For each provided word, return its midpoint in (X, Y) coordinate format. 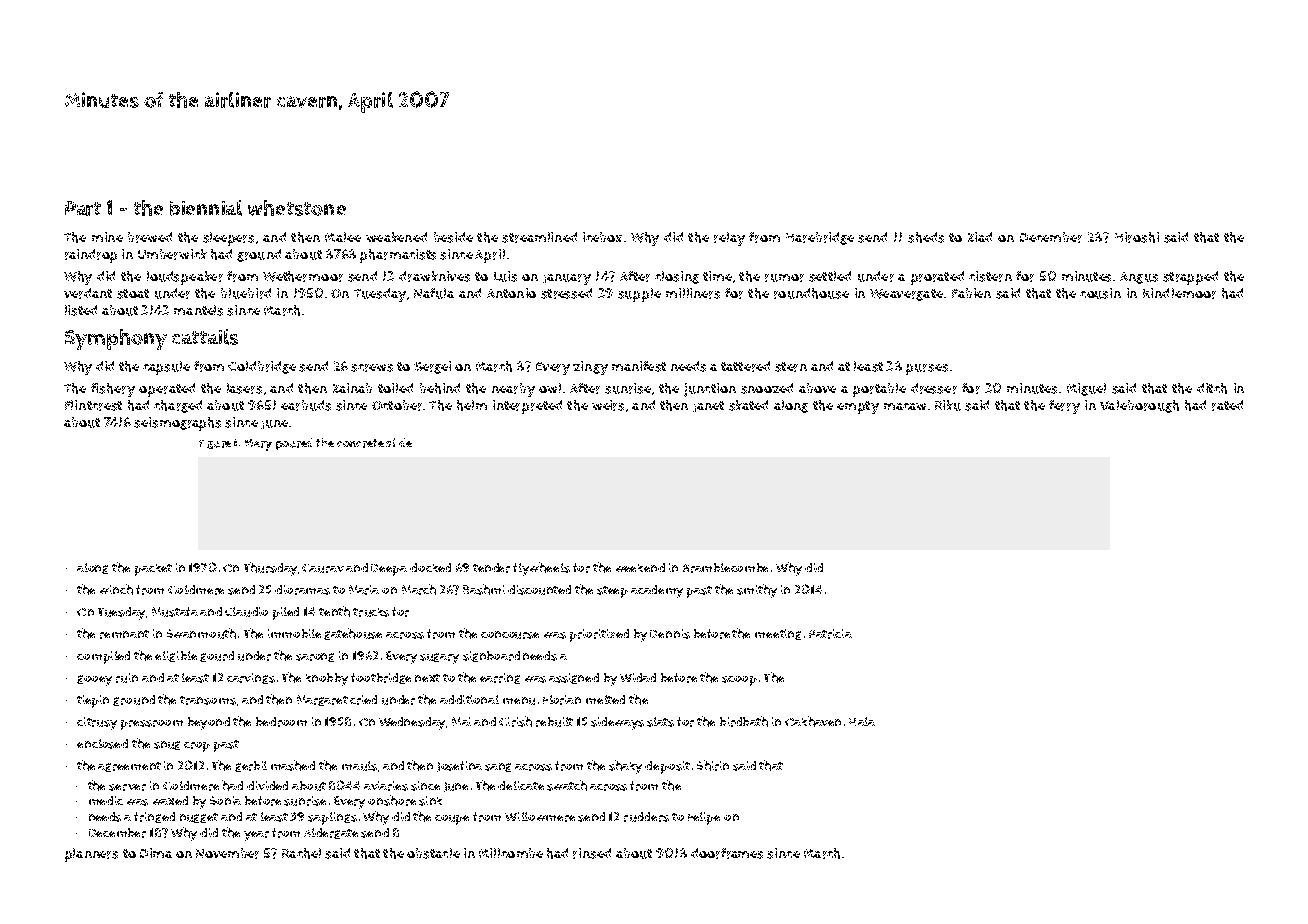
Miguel (1086, 389)
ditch (1212, 388)
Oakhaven (813, 721)
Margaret (322, 700)
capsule (166, 368)
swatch (567, 785)
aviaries (386, 786)
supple (639, 295)
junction (710, 390)
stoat (133, 294)
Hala (862, 721)
